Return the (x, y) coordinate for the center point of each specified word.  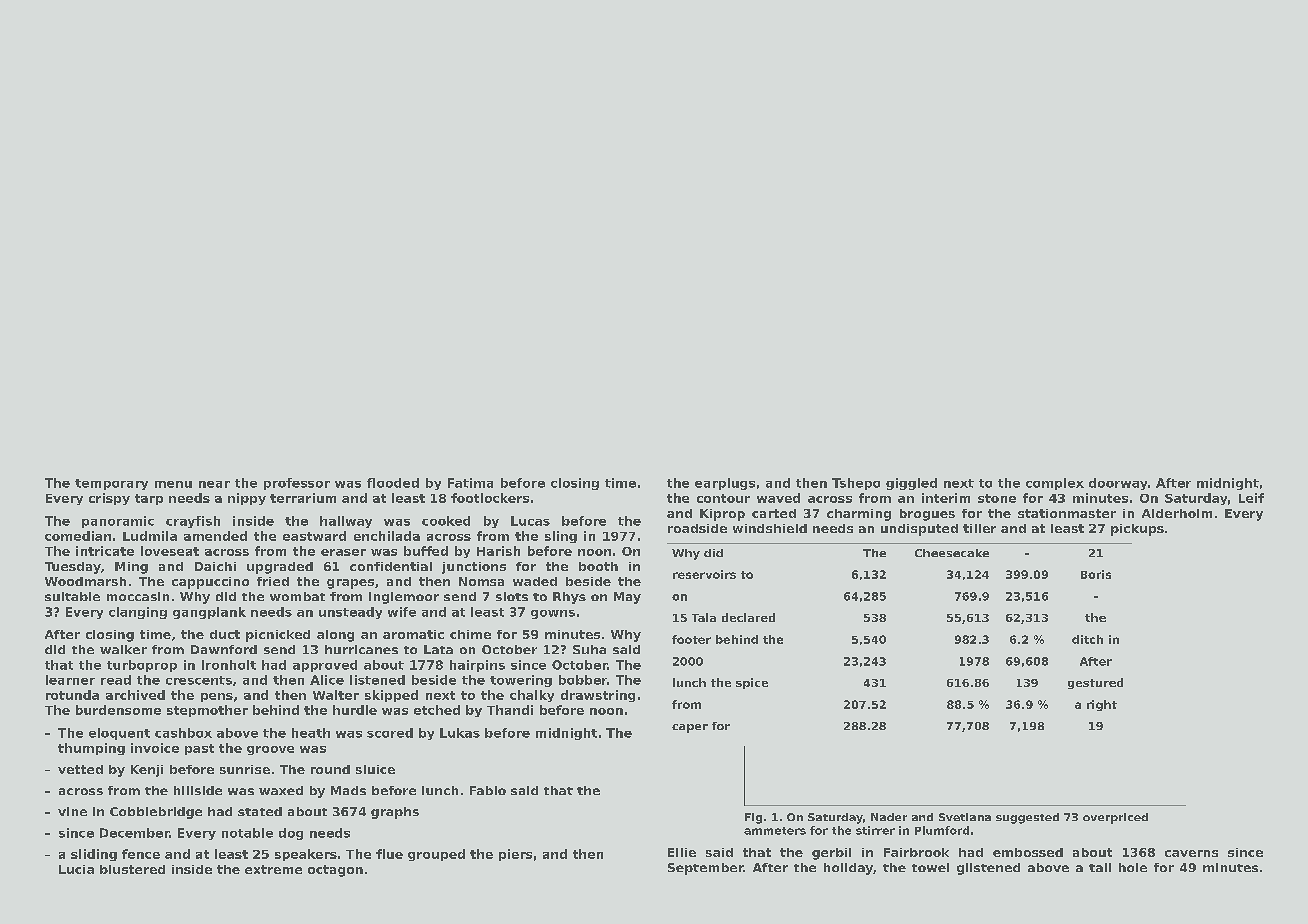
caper (690, 728)
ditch (1087, 639)
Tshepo (856, 484)
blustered (132, 869)
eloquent (119, 734)
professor (297, 484)
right (1102, 705)
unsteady (350, 613)
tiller (979, 528)
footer (691, 639)
